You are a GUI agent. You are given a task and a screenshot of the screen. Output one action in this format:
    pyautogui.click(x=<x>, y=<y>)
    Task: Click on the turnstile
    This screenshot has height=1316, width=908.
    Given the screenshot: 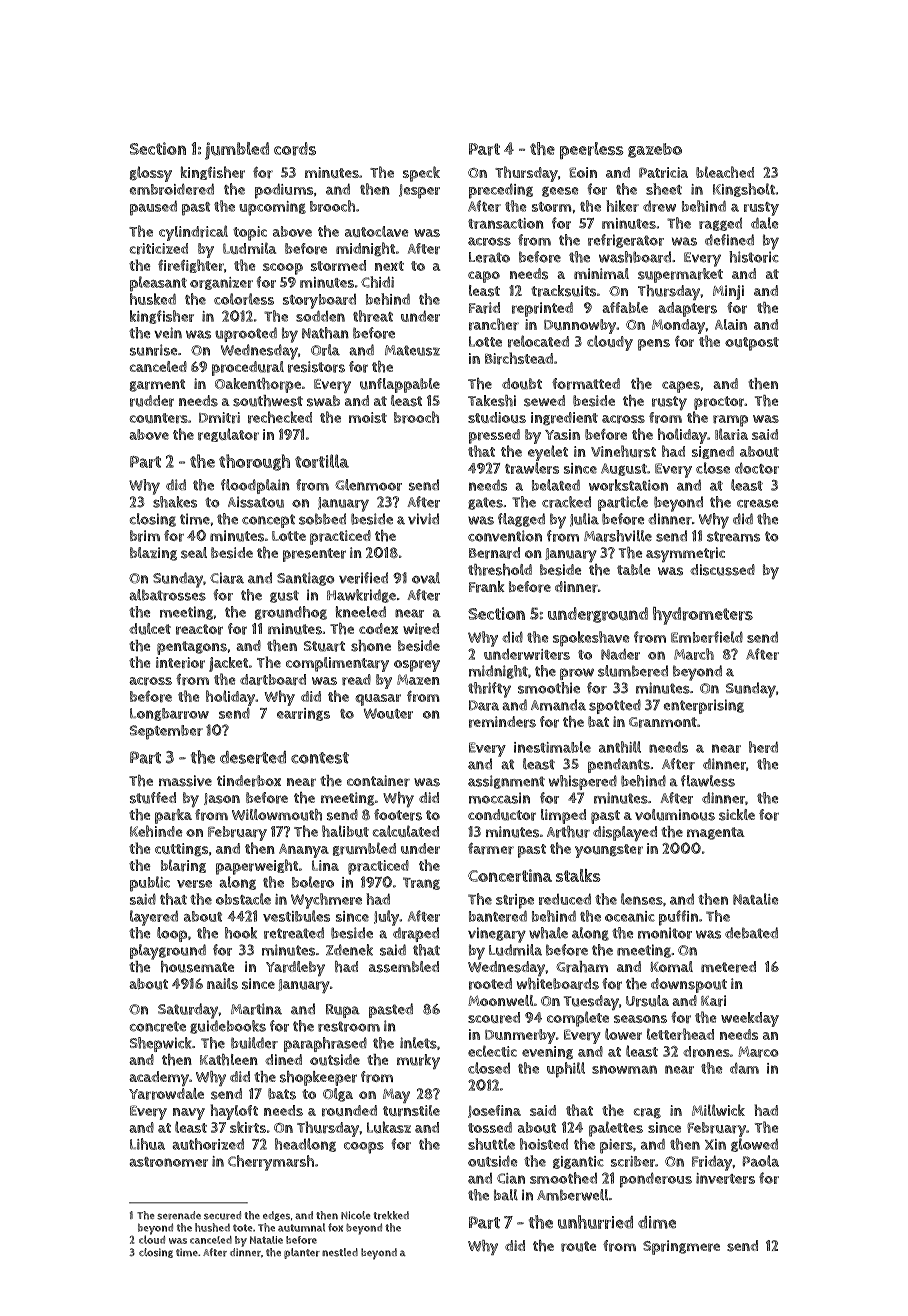 What is the action you would take?
    pyautogui.click(x=411, y=1111)
